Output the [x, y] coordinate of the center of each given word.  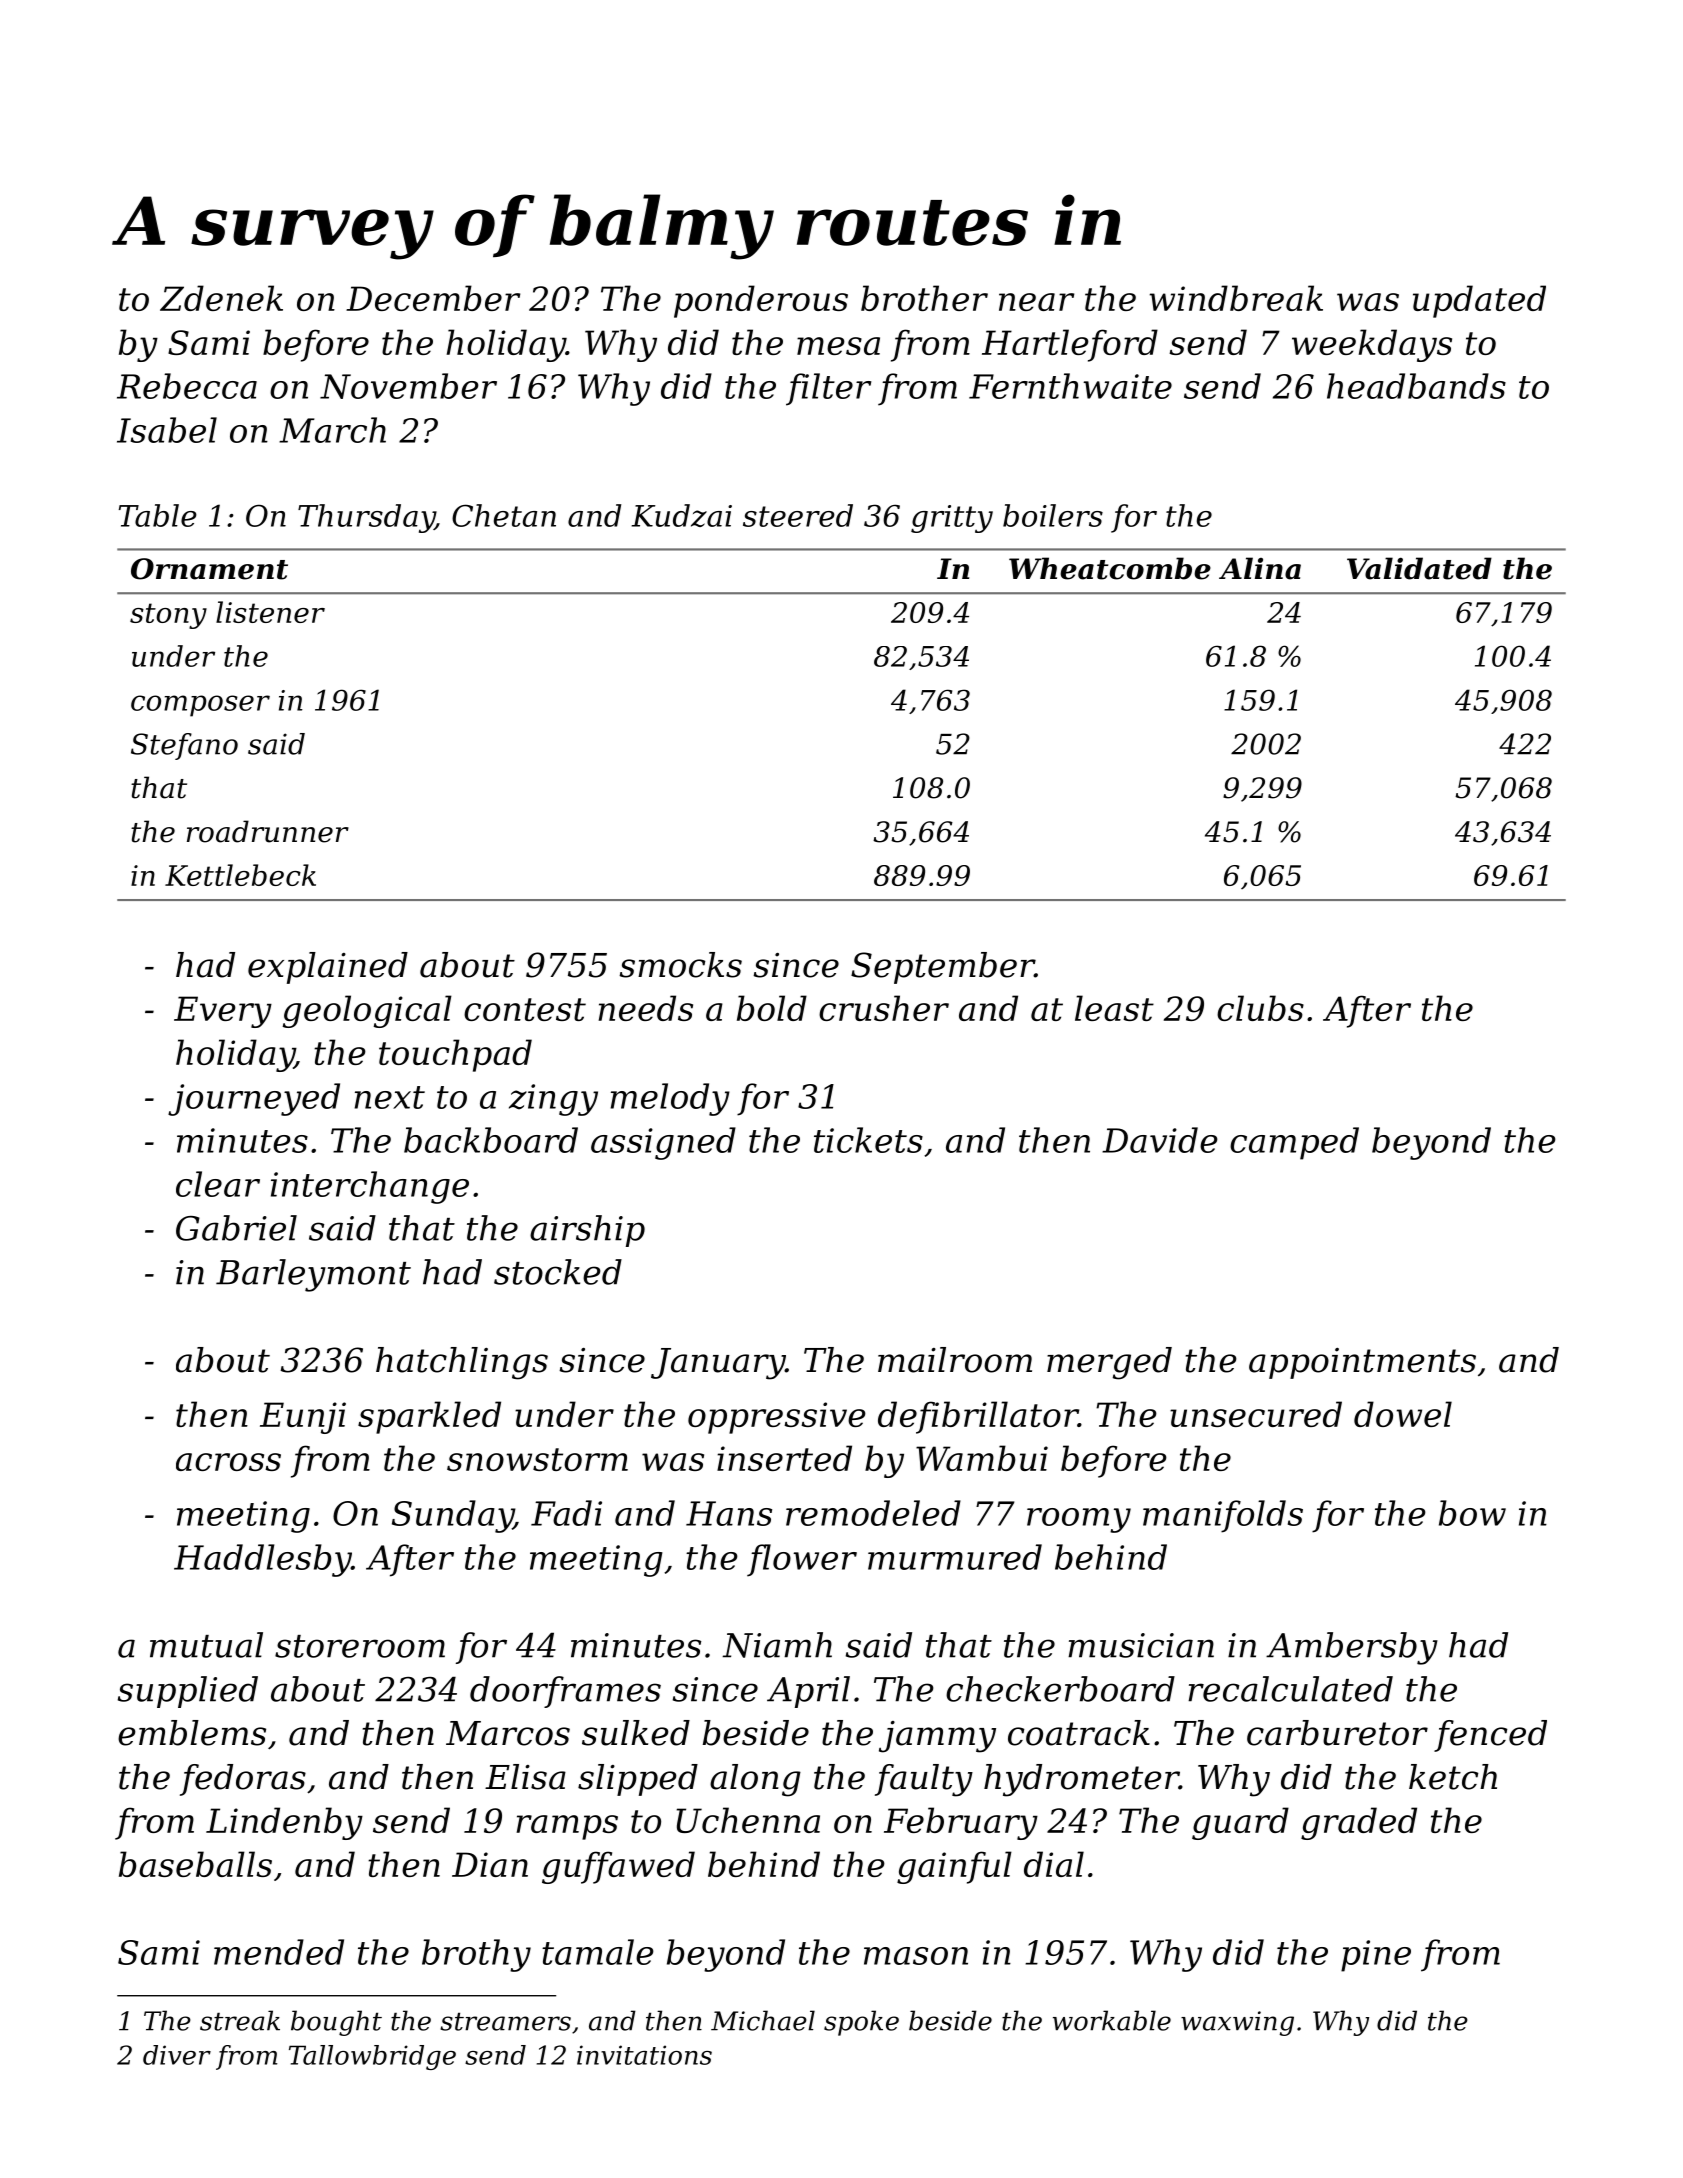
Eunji [303, 1418]
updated [1479, 301]
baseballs [195, 1864]
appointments [1362, 1363]
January [718, 1364]
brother [924, 298]
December [433, 298]
